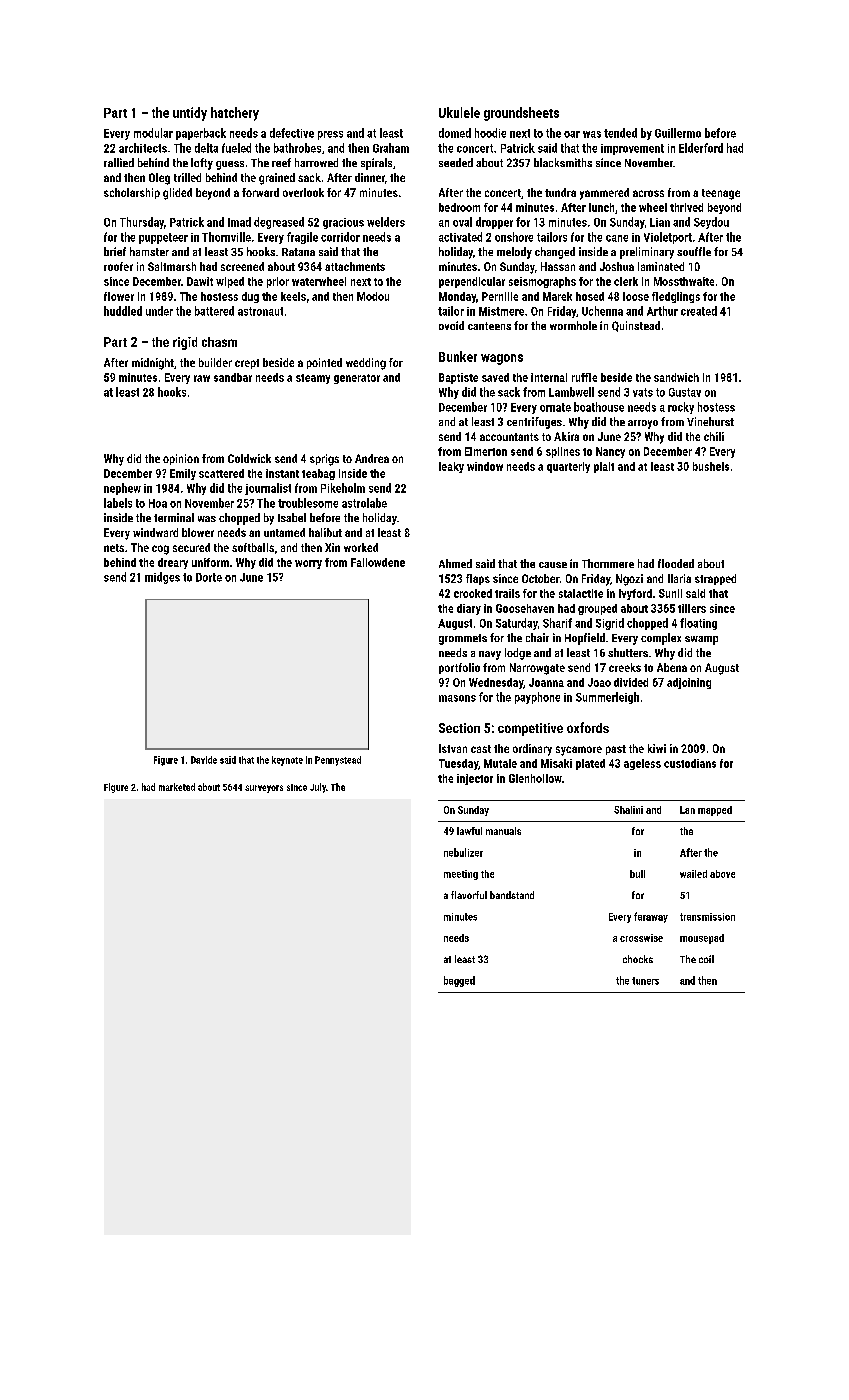  What do you see at coordinates (676, 563) in the screenshot?
I see `flooded` at bounding box center [676, 563].
